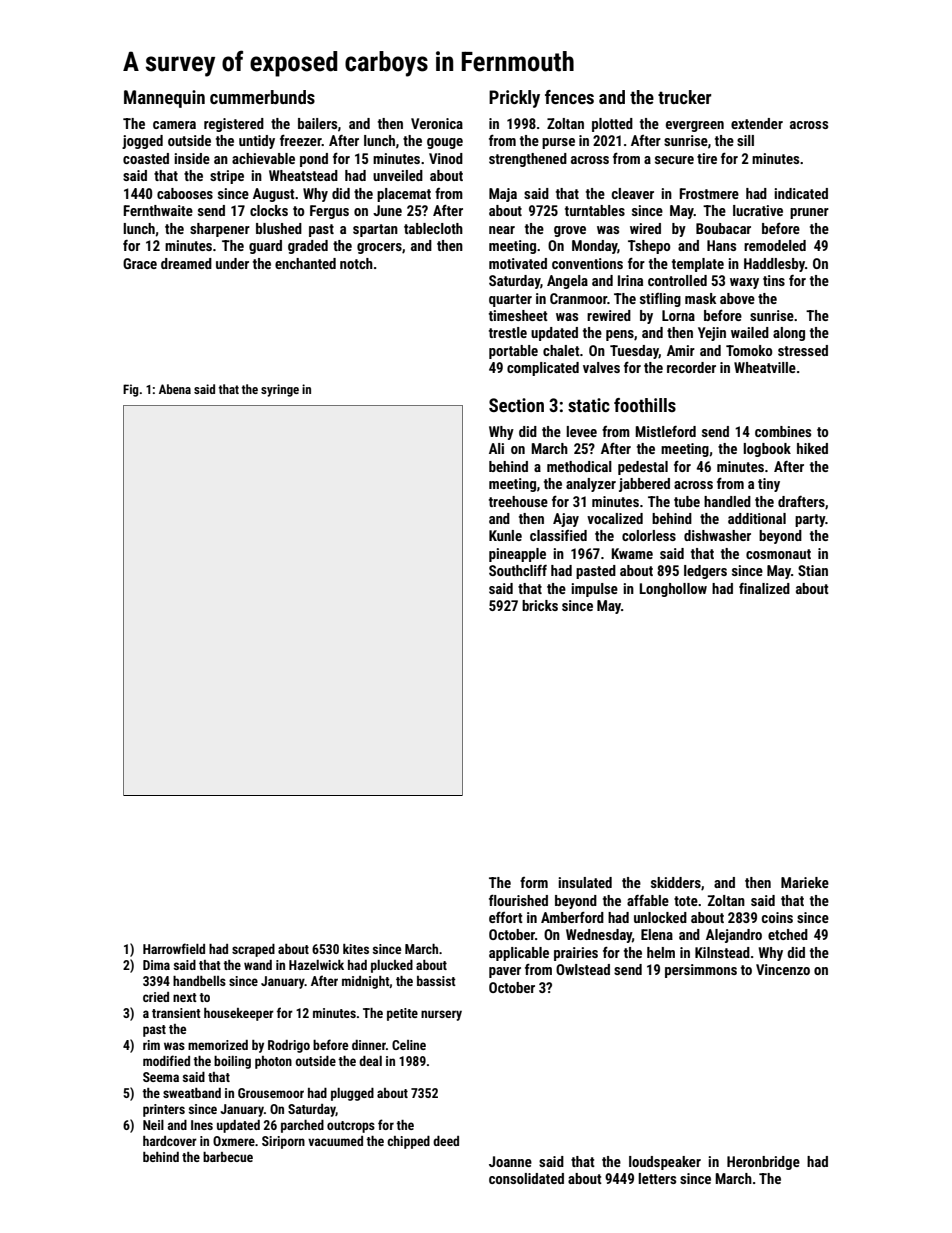 Image resolution: width=952 pixels, height=1233 pixels. Describe the element at coordinates (228, 1157) in the screenshot. I see `barbecue` at that location.
